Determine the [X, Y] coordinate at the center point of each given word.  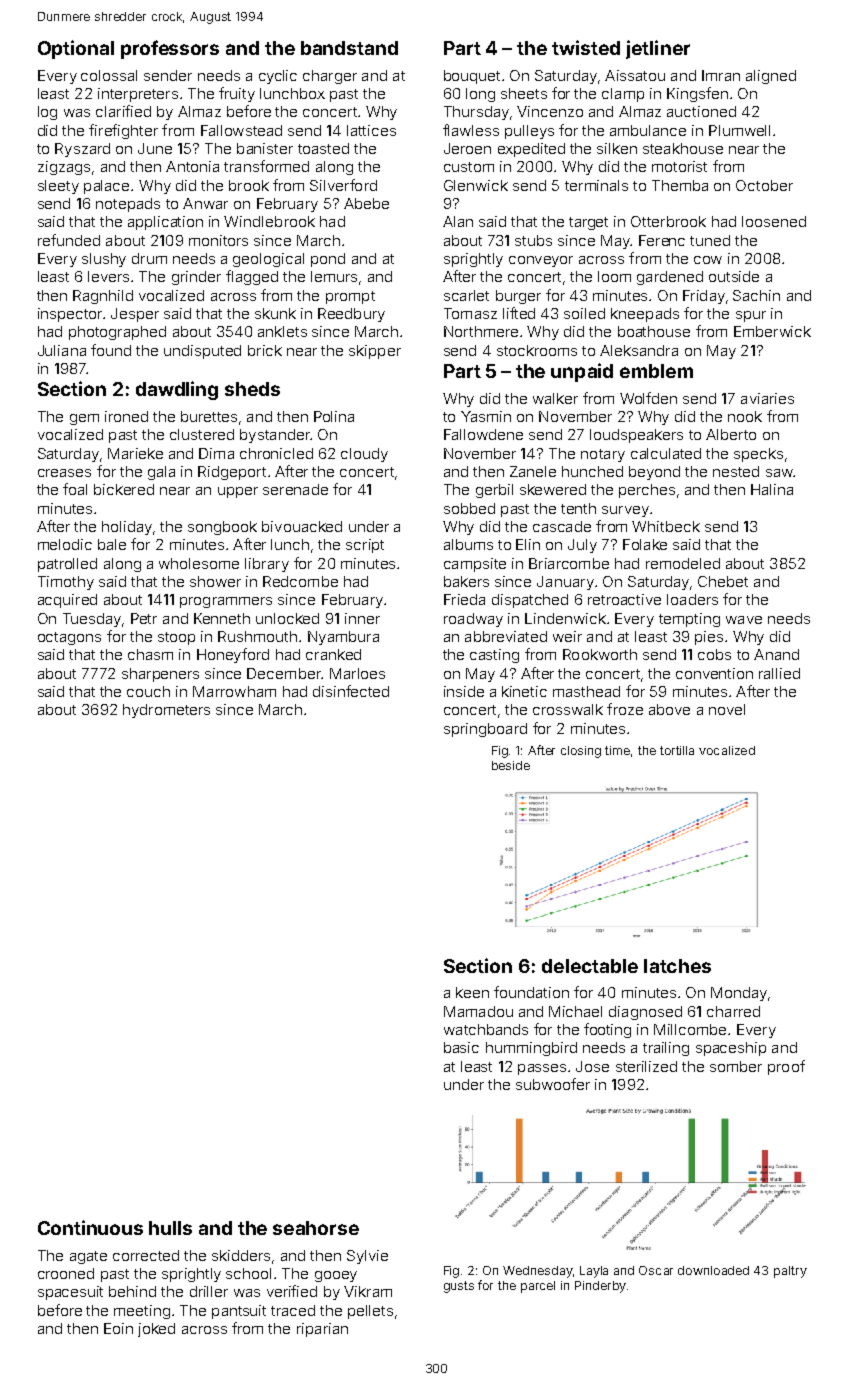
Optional [76, 49]
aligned [771, 77]
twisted [586, 47]
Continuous [90, 1227]
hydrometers [166, 711]
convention [714, 673]
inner [362, 618]
